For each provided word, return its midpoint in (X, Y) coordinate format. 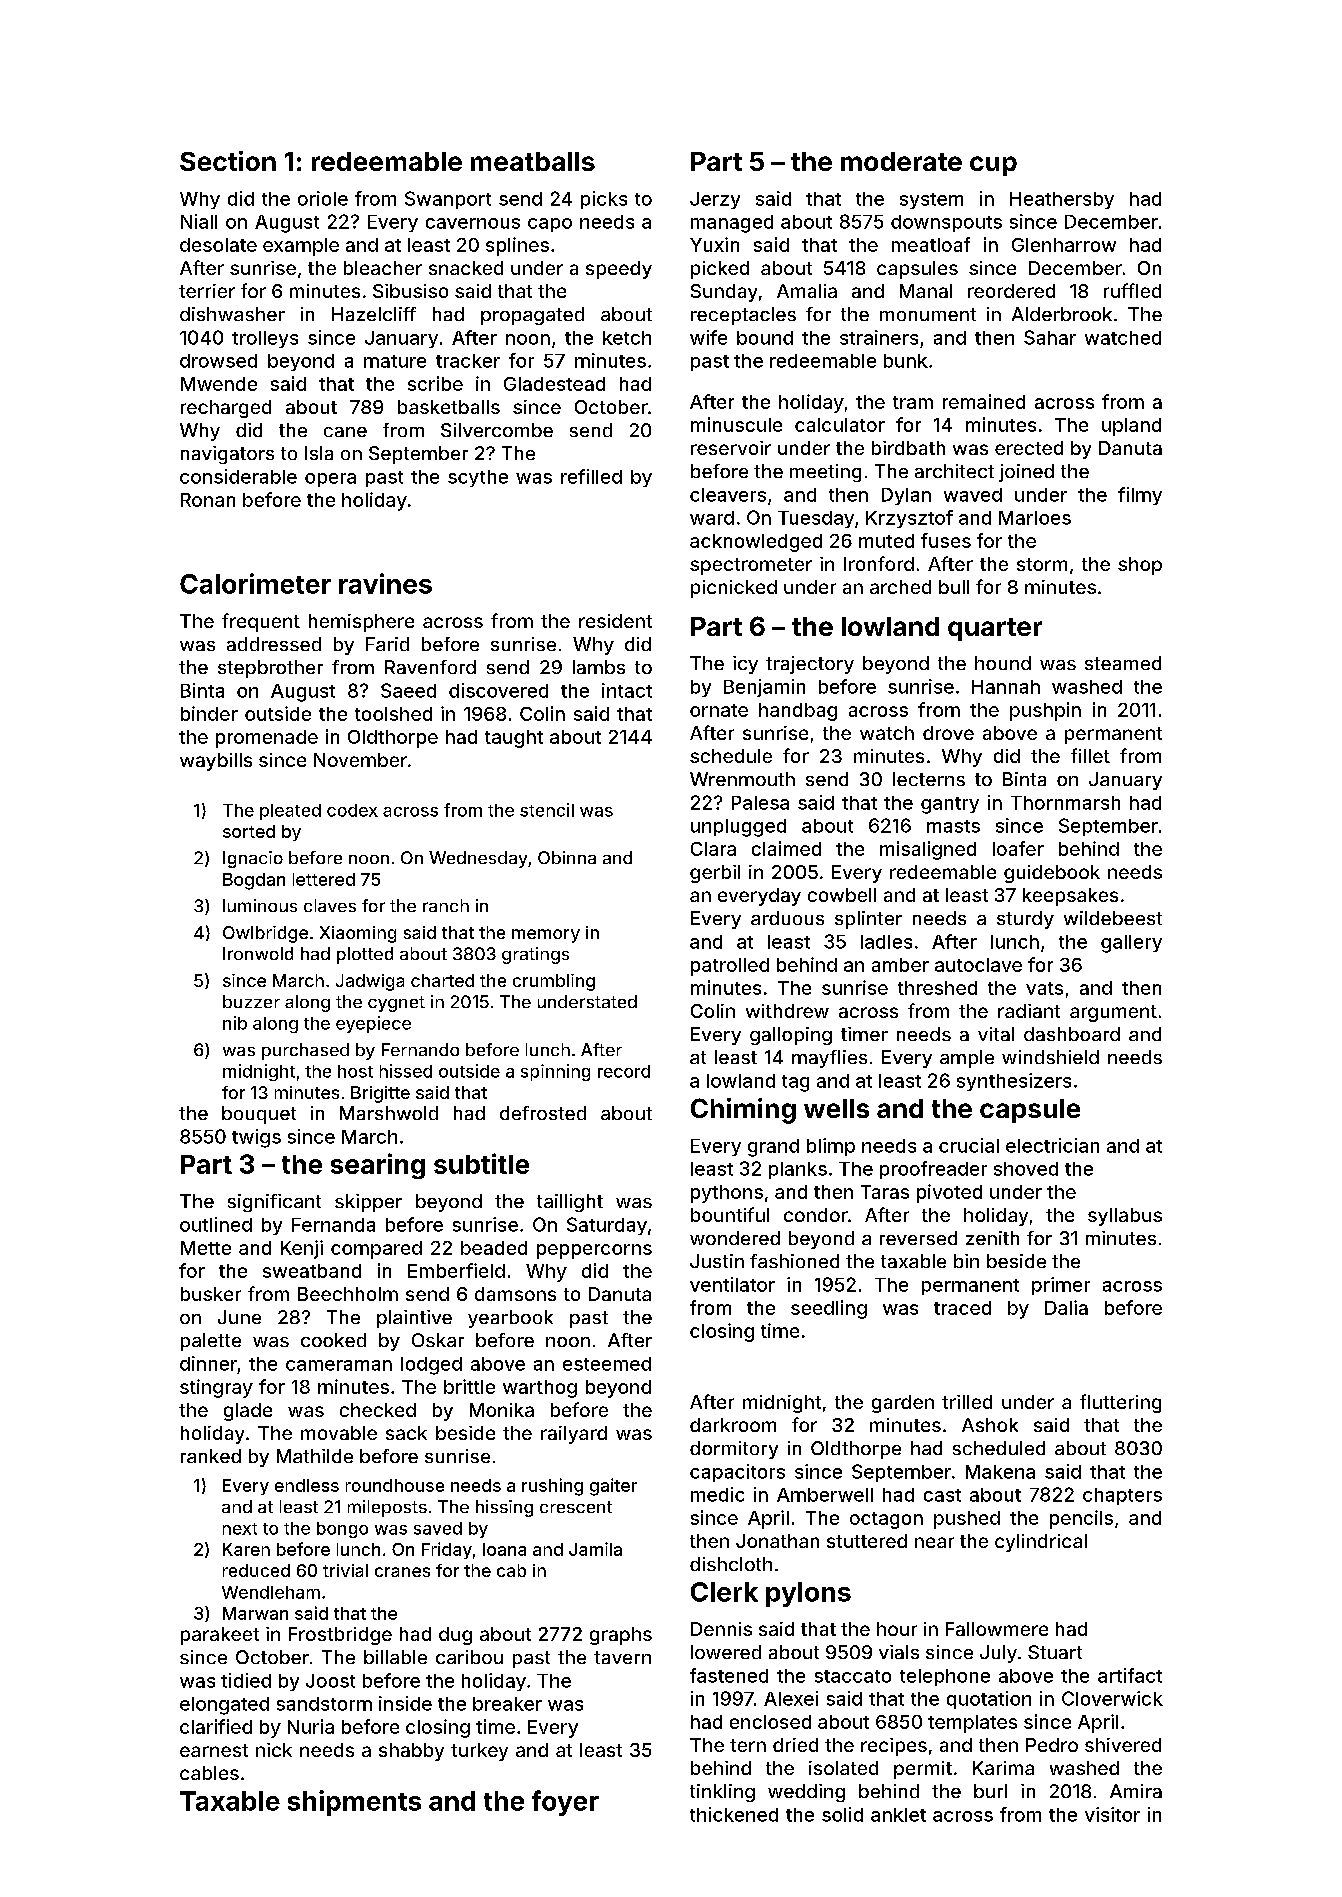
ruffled (1132, 290)
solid (842, 1814)
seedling (829, 1309)
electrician (1052, 1145)
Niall (199, 221)
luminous (260, 905)
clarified (216, 1726)
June (239, 1317)
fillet (1090, 755)
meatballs (533, 161)
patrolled (730, 967)
